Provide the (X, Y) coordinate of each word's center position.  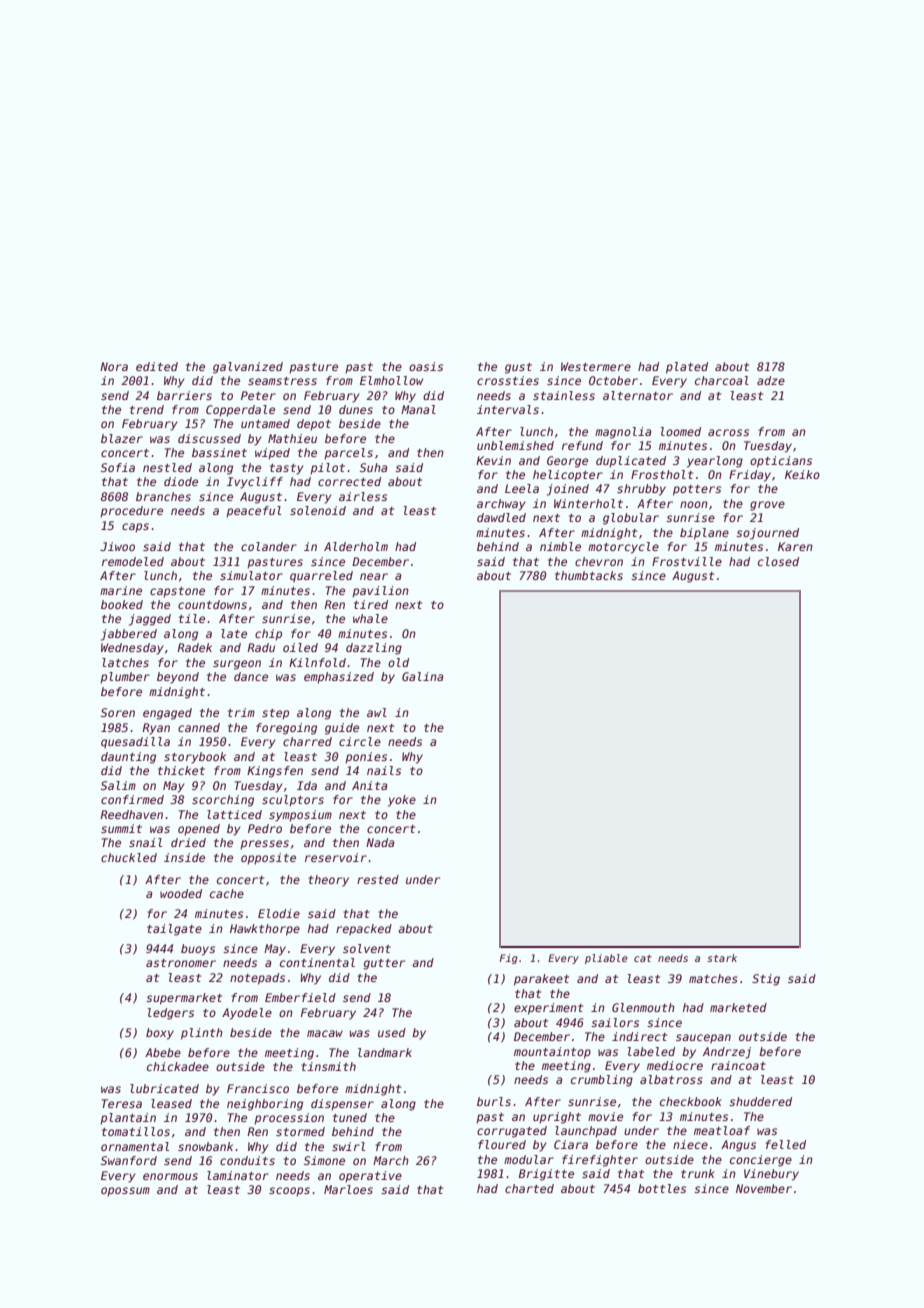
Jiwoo (117, 546)
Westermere (596, 366)
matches (713, 978)
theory (328, 881)
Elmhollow (391, 380)
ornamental (135, 1146)
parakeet (541, 980)
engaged (167, 714)
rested (378, 879)
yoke (402, 801)
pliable (606, 959)
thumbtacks (589, 575)
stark (722, 958)
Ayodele (247, 1014)
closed (778, 561)
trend (147, 409)
